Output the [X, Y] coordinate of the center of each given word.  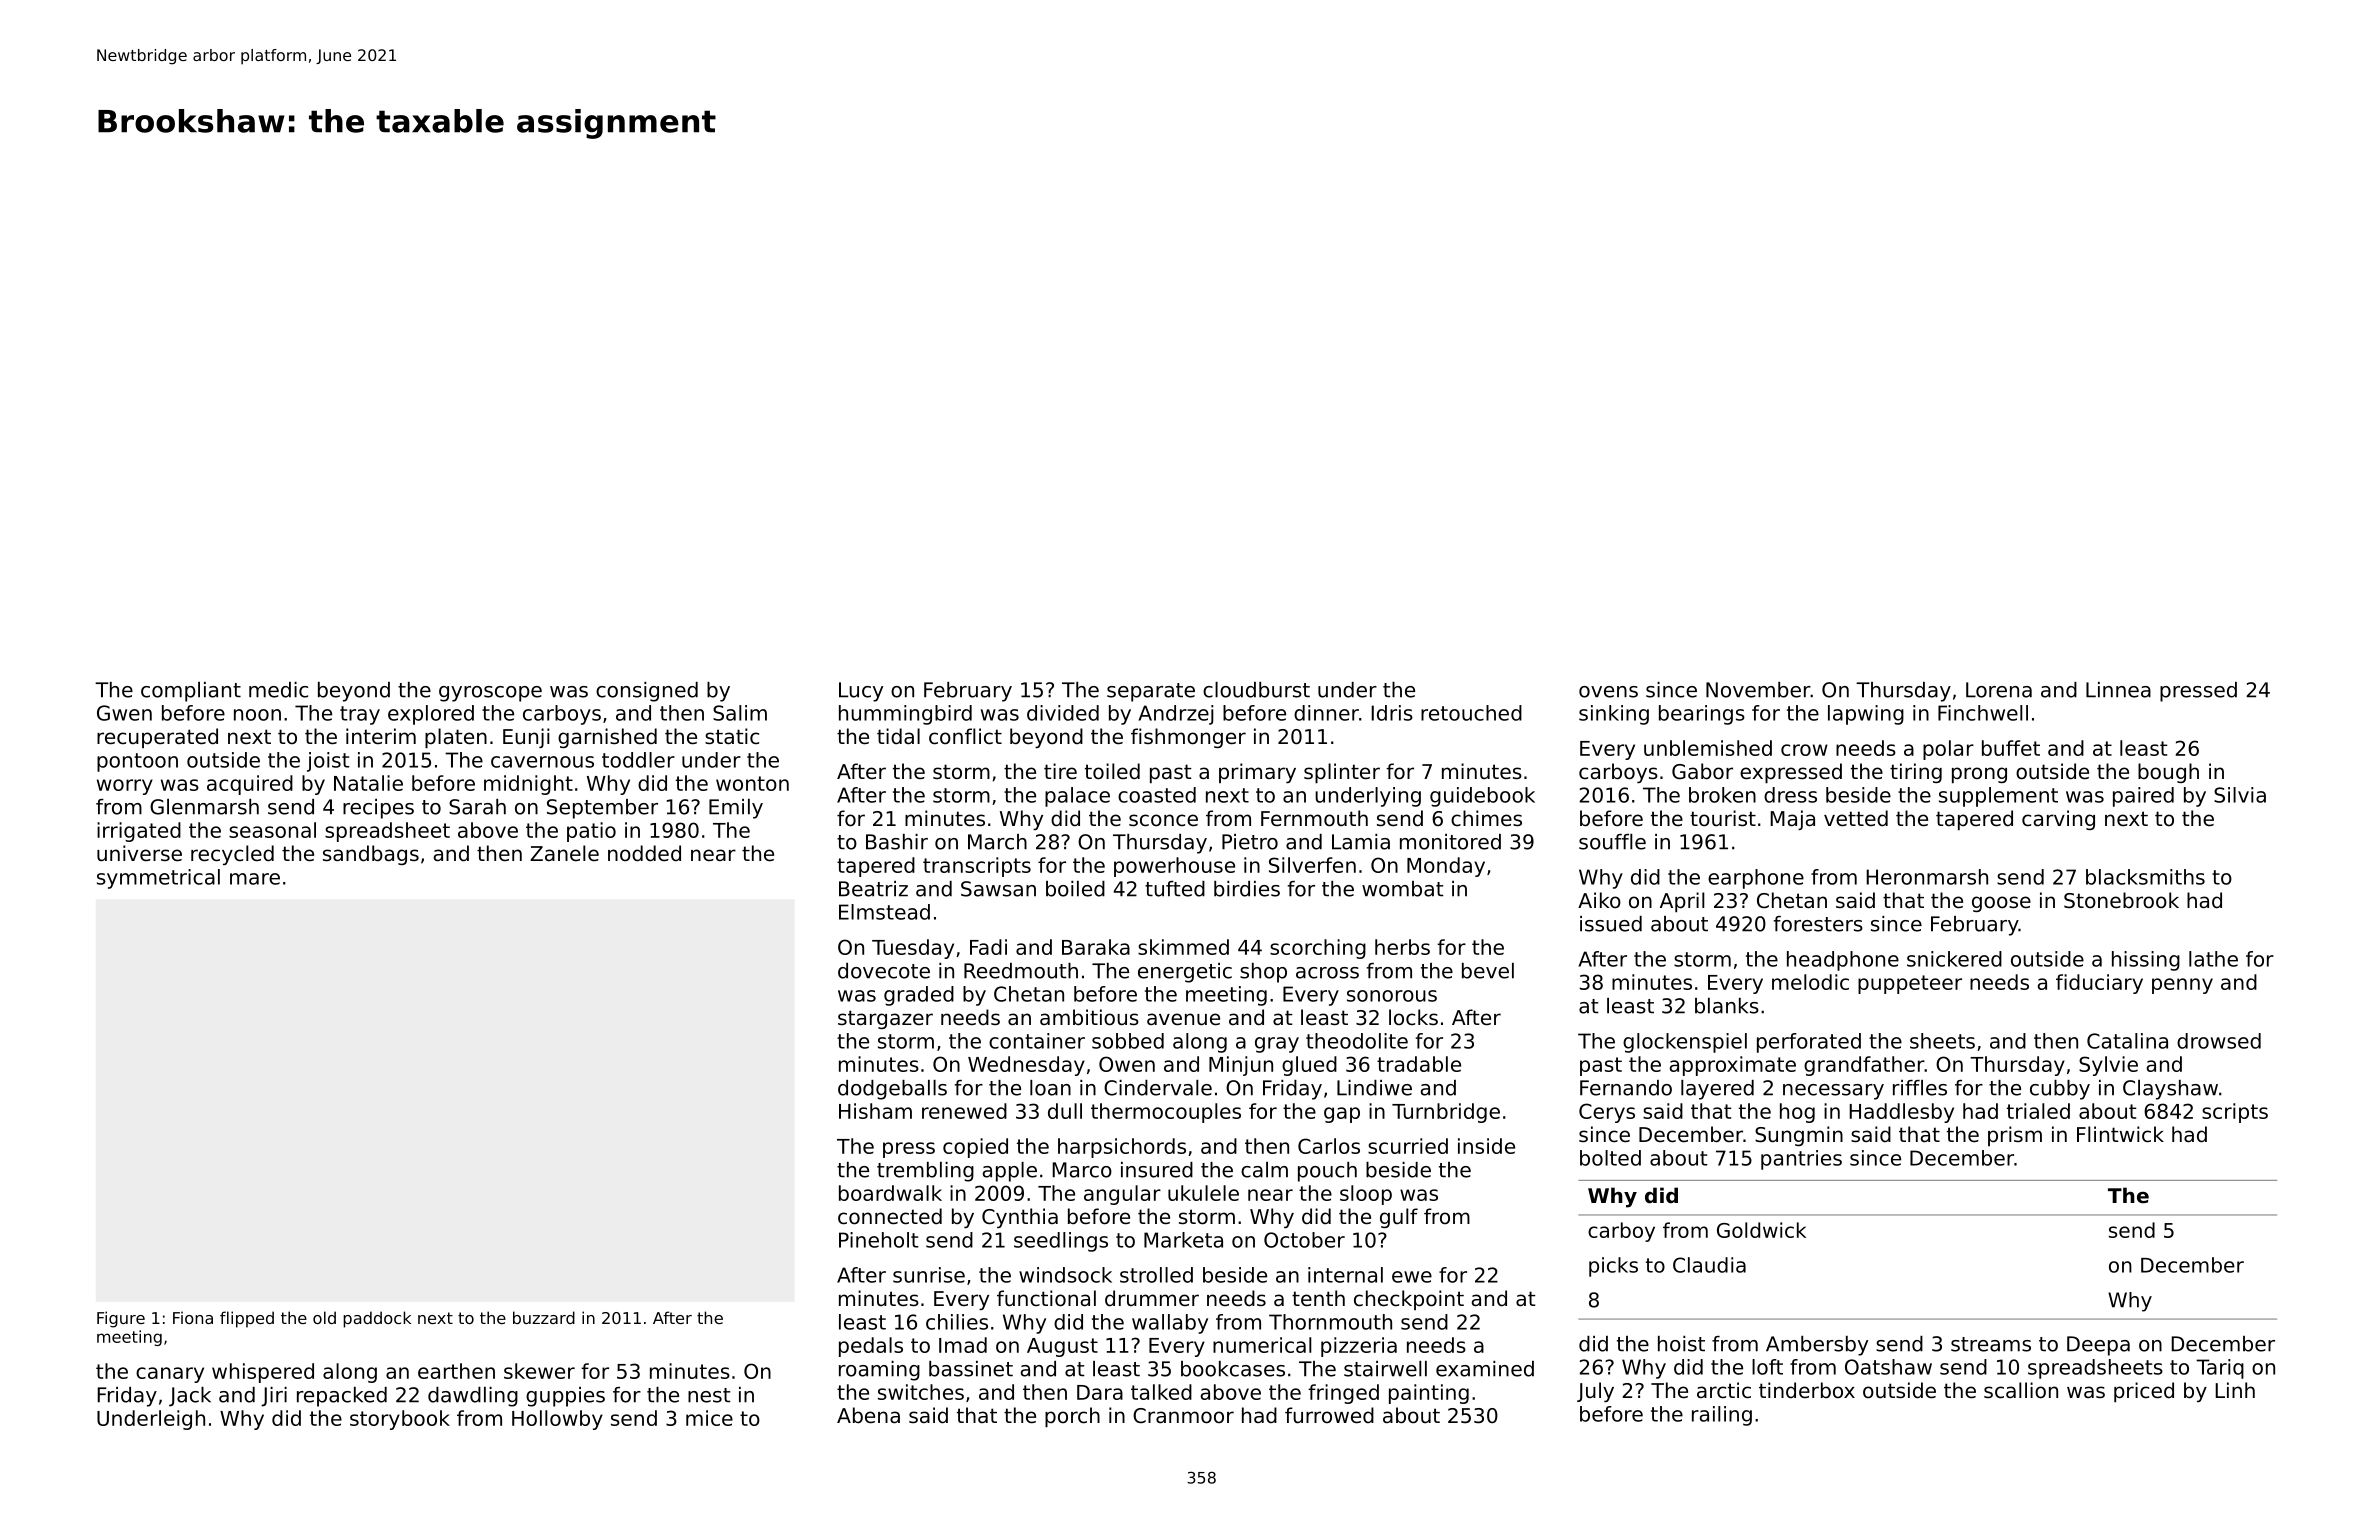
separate [1151, 692]
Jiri [274, 1397]
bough [2168, 773]
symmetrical [158, 879]
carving [2058, 820]
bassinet [971, 1369]
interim [381, 736]
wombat [1403, 889]
